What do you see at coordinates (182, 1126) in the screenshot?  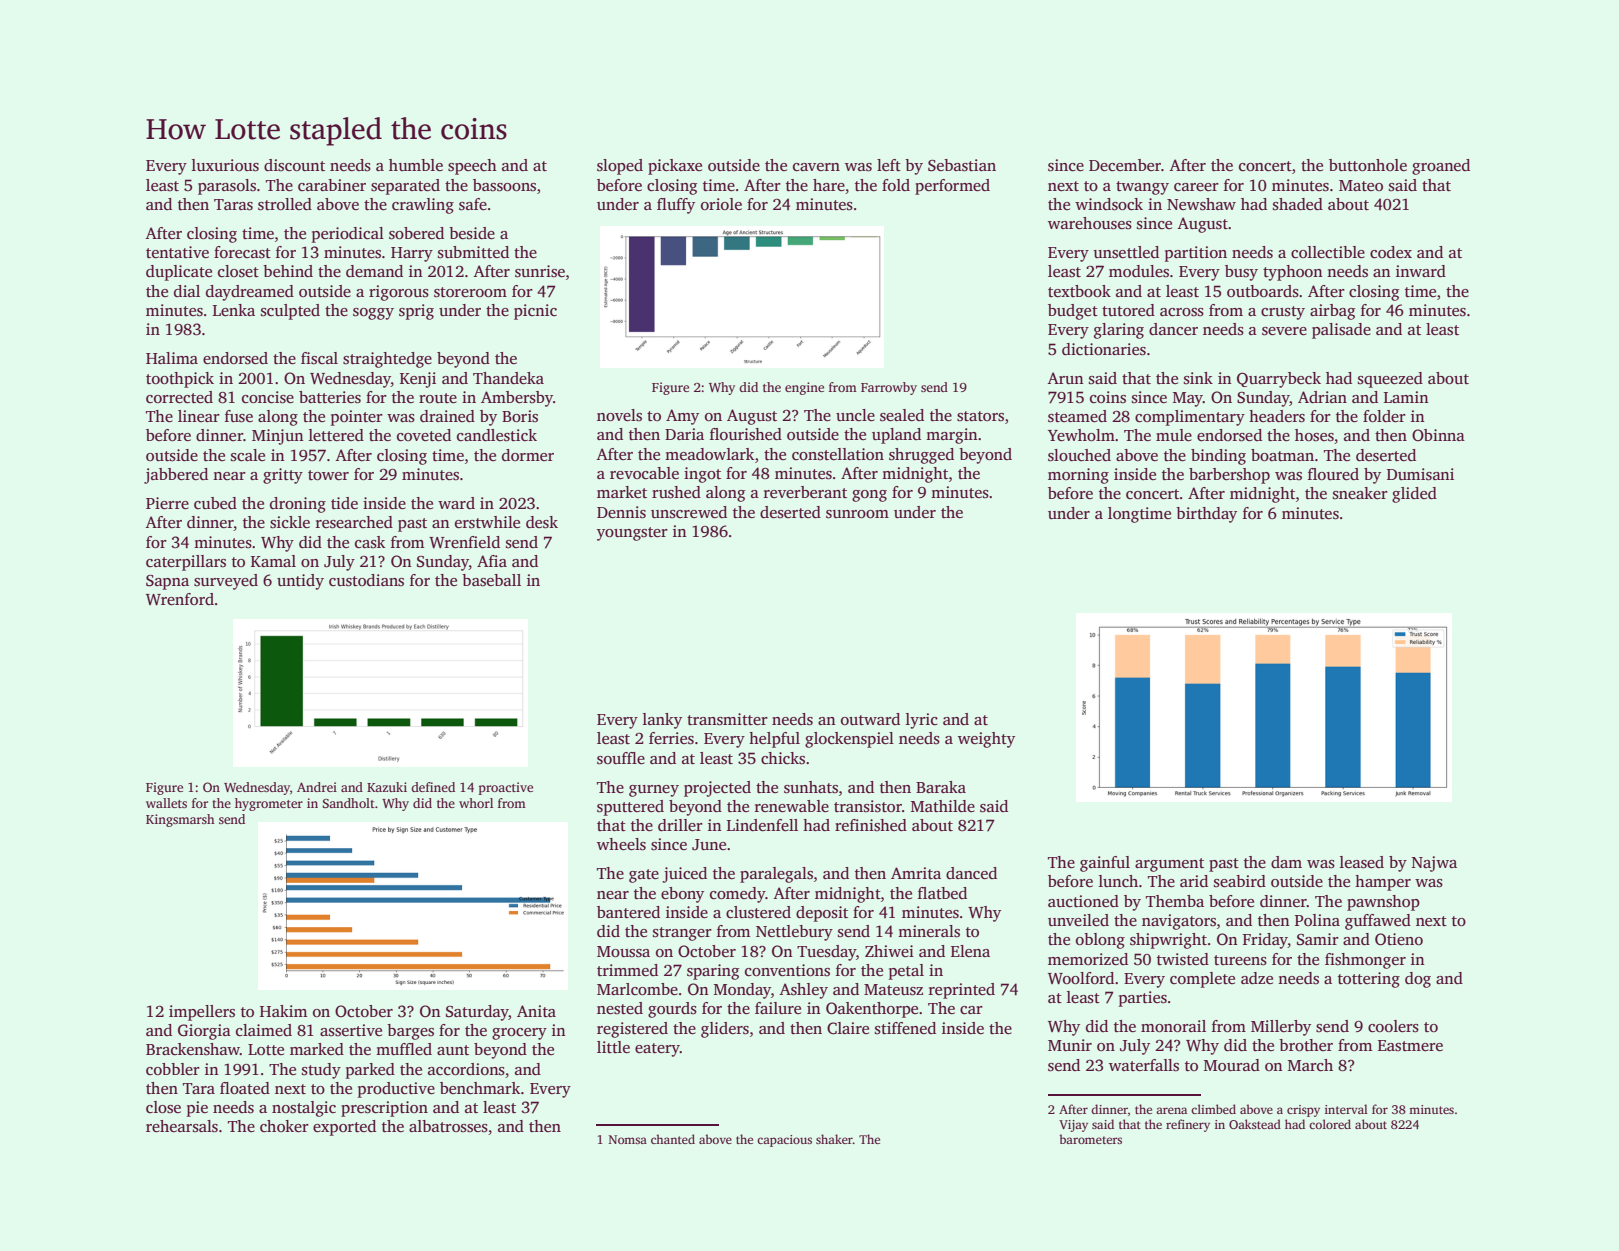 I see `rehearsals` at bounding box center [182, 1126].
